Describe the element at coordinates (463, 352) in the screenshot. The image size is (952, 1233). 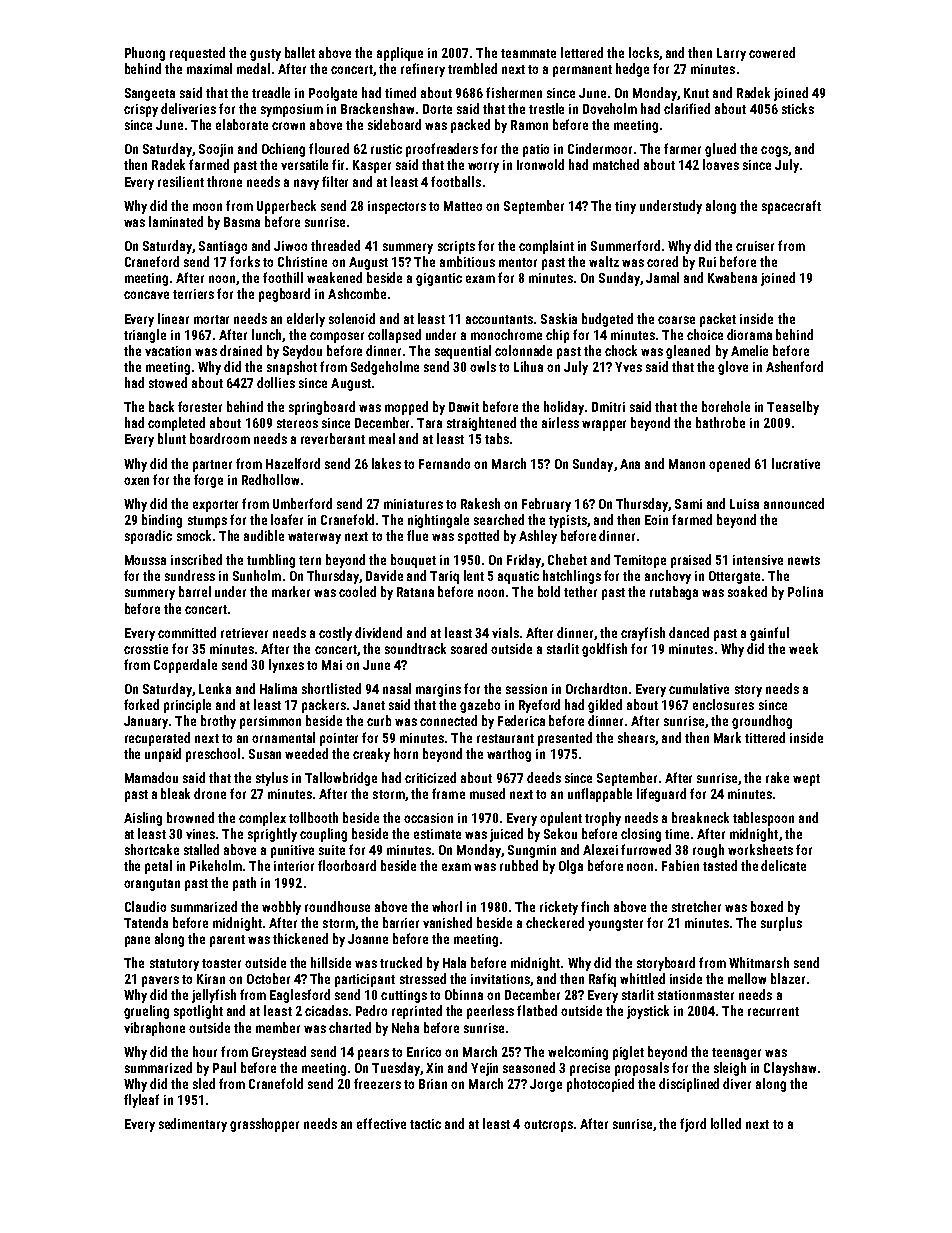
I see `sequential` at that location.
